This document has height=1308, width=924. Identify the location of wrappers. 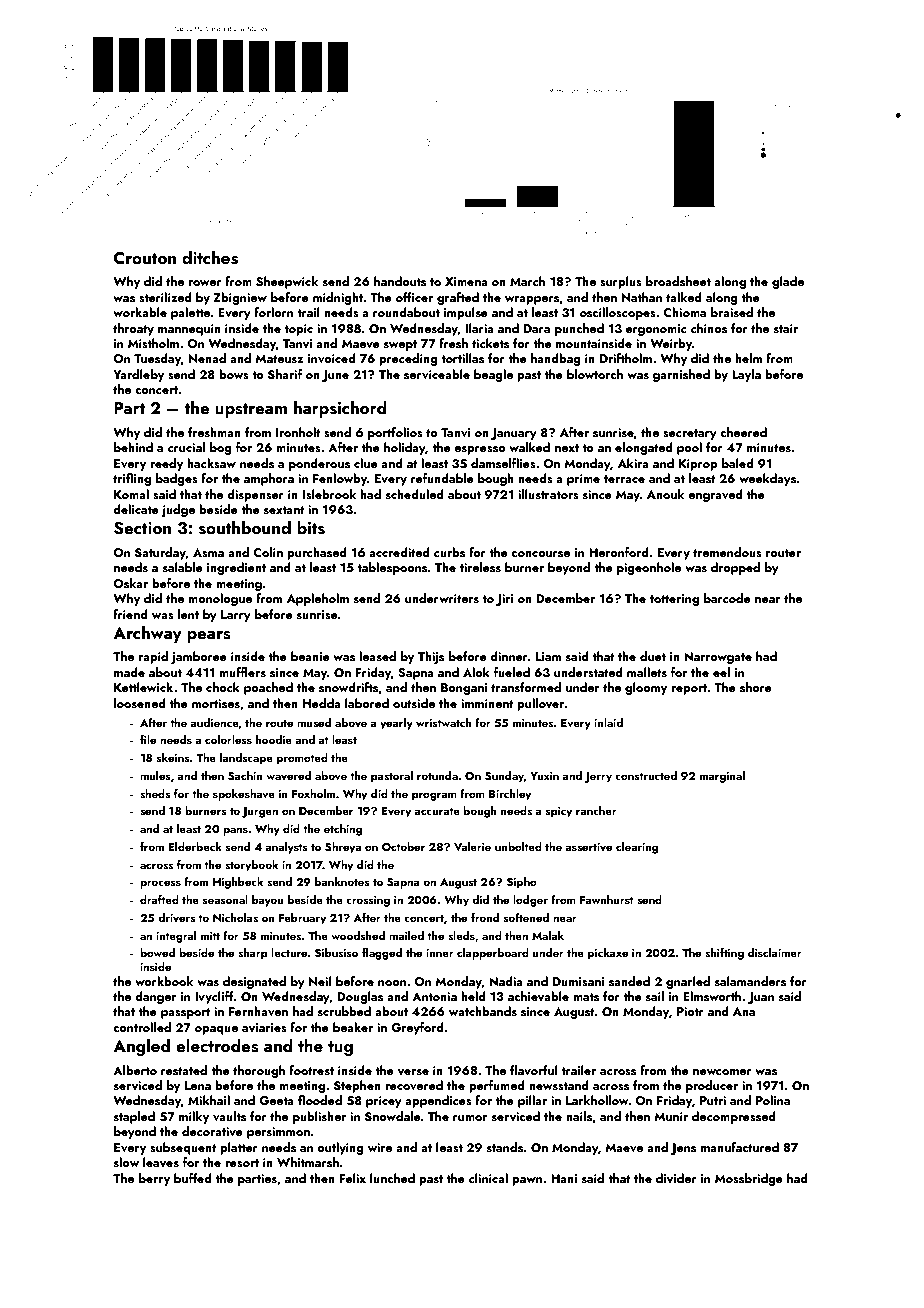
(532, 300).
